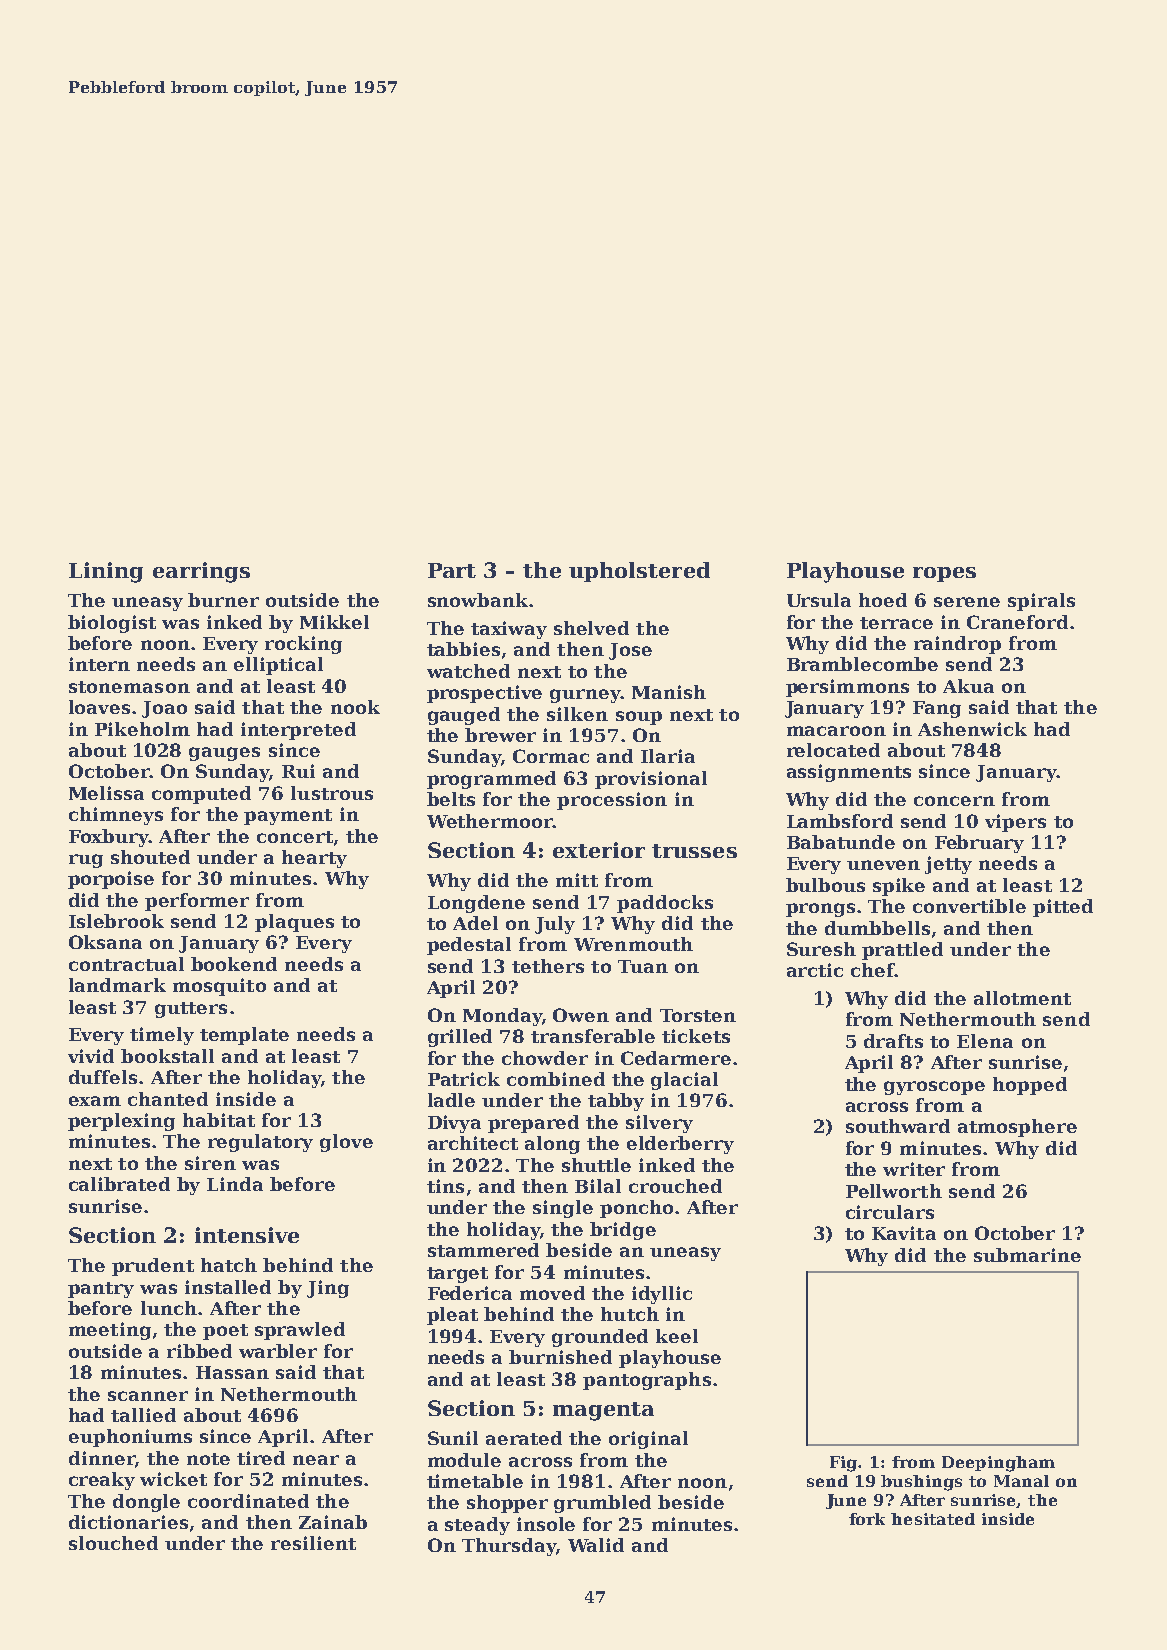 Image resolution: width=1167 pixels, height=1650 pixels. I want to click on original, so click(648, 1440).
